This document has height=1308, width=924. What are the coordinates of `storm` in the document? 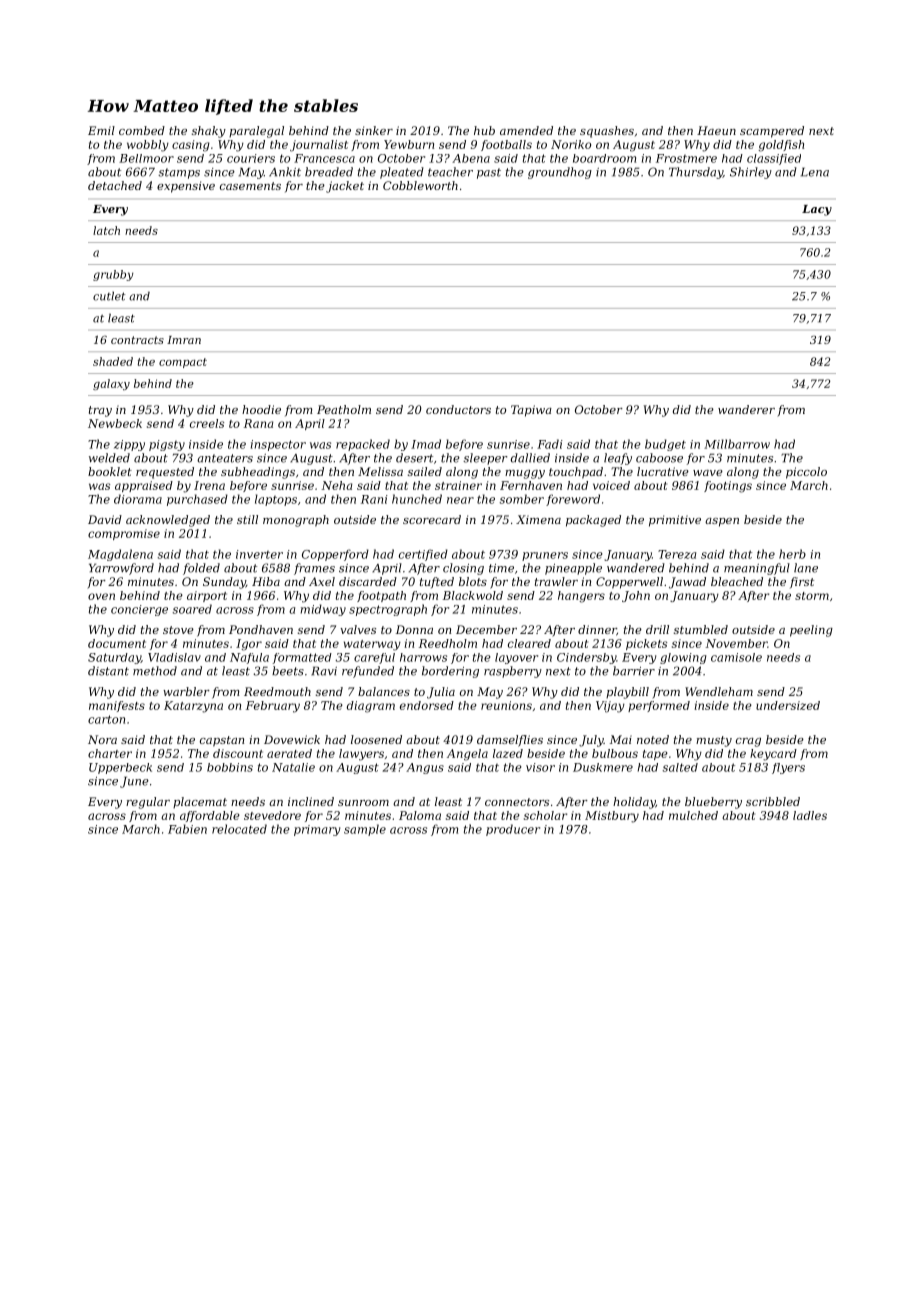 It's located at (812, 596).
